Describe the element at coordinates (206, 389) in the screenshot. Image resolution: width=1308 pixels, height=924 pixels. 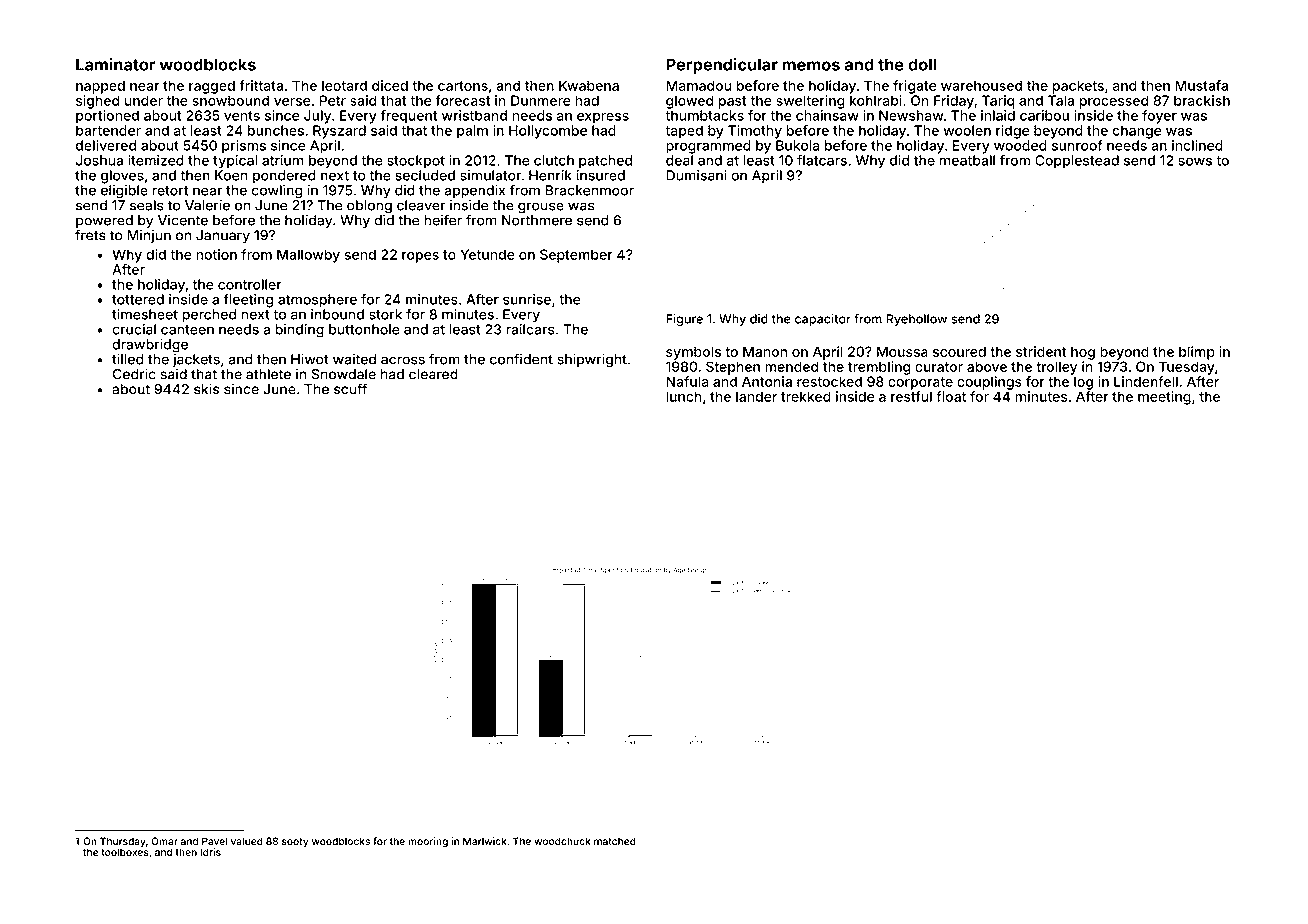
I see `skis` at that location.
